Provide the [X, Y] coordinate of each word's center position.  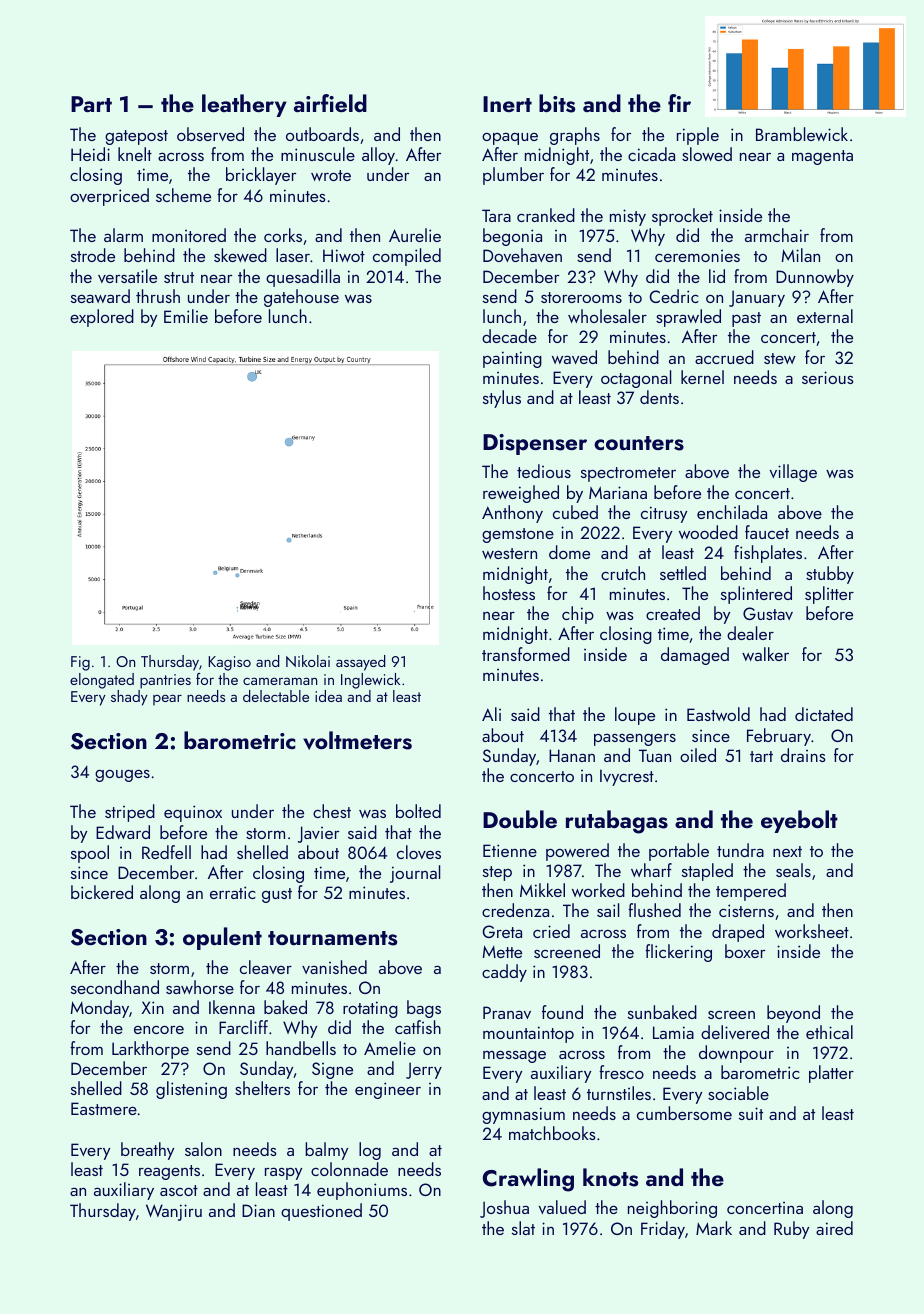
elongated [102, 681]
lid [717, 276]
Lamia [673, 1032]
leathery [244, 105]
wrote [331, 175]
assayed [360, 663]
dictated [824, 714]
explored [102, 318]
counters [639, 443]
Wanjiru [174, 1212]
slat [523, 1228]
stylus [502, 399]
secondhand [115, 987]
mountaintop [528, 1034]
